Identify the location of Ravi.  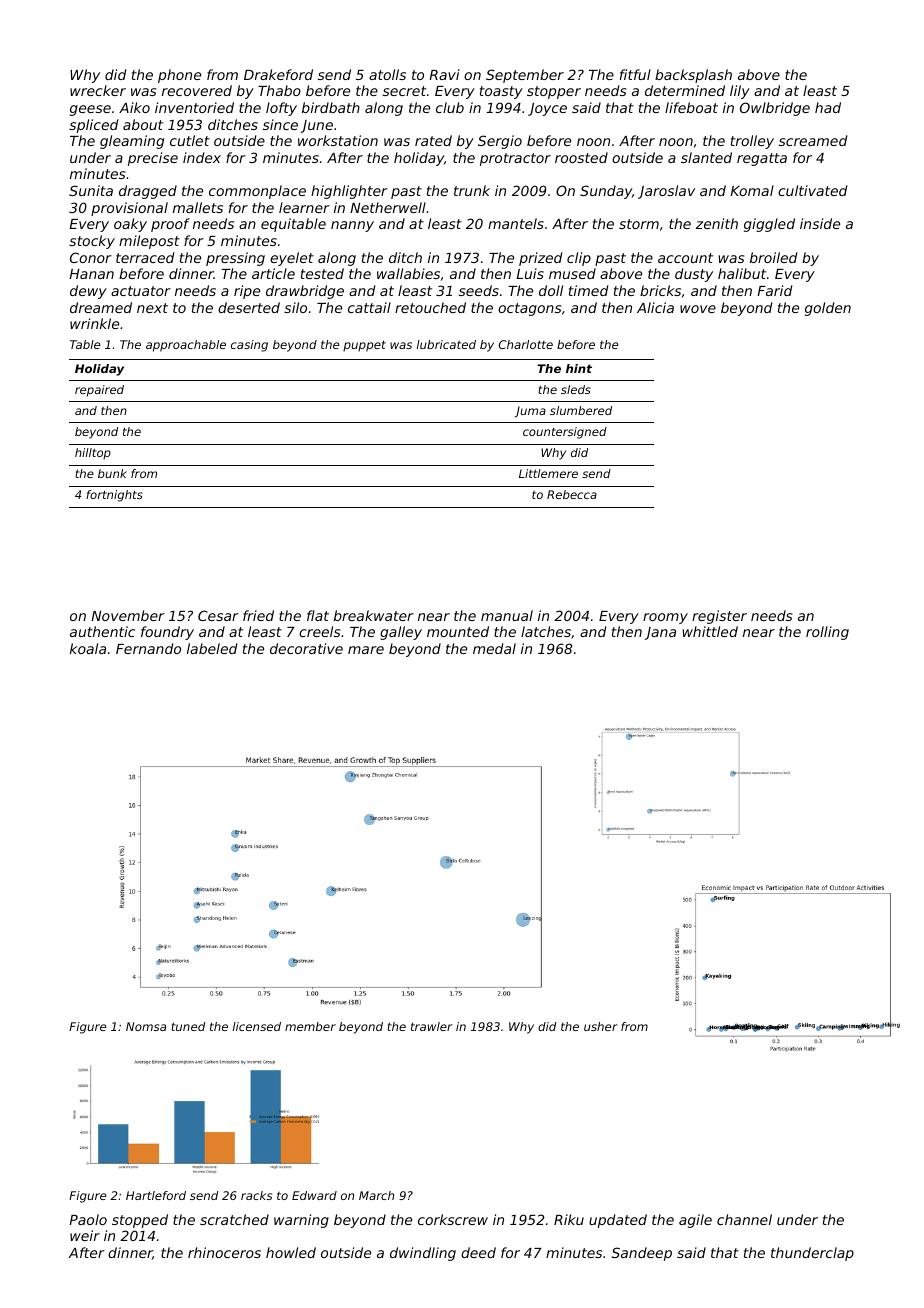
(444, 74).
